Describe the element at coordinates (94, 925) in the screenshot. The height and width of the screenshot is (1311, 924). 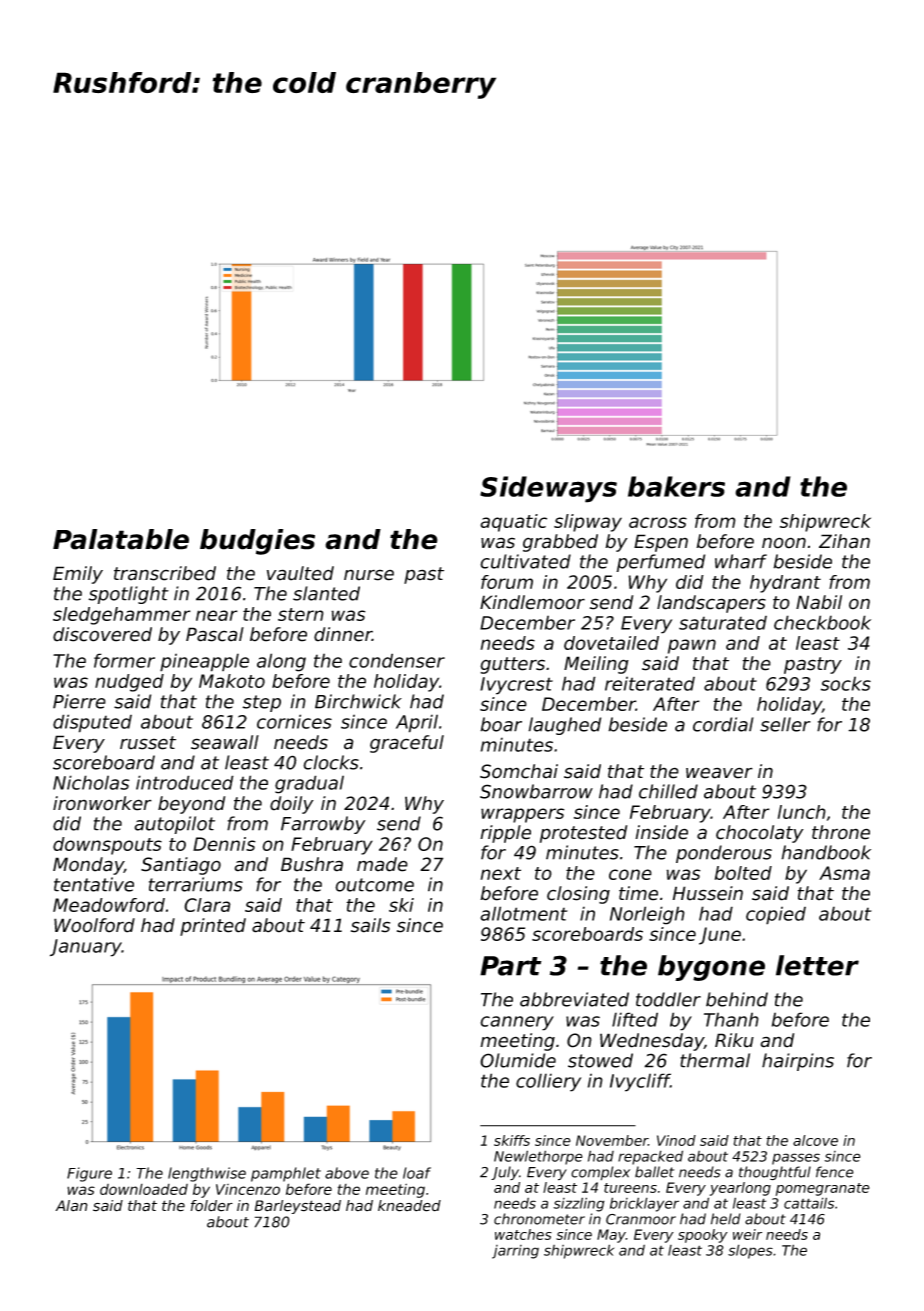
I see `Woolford` at that location.
